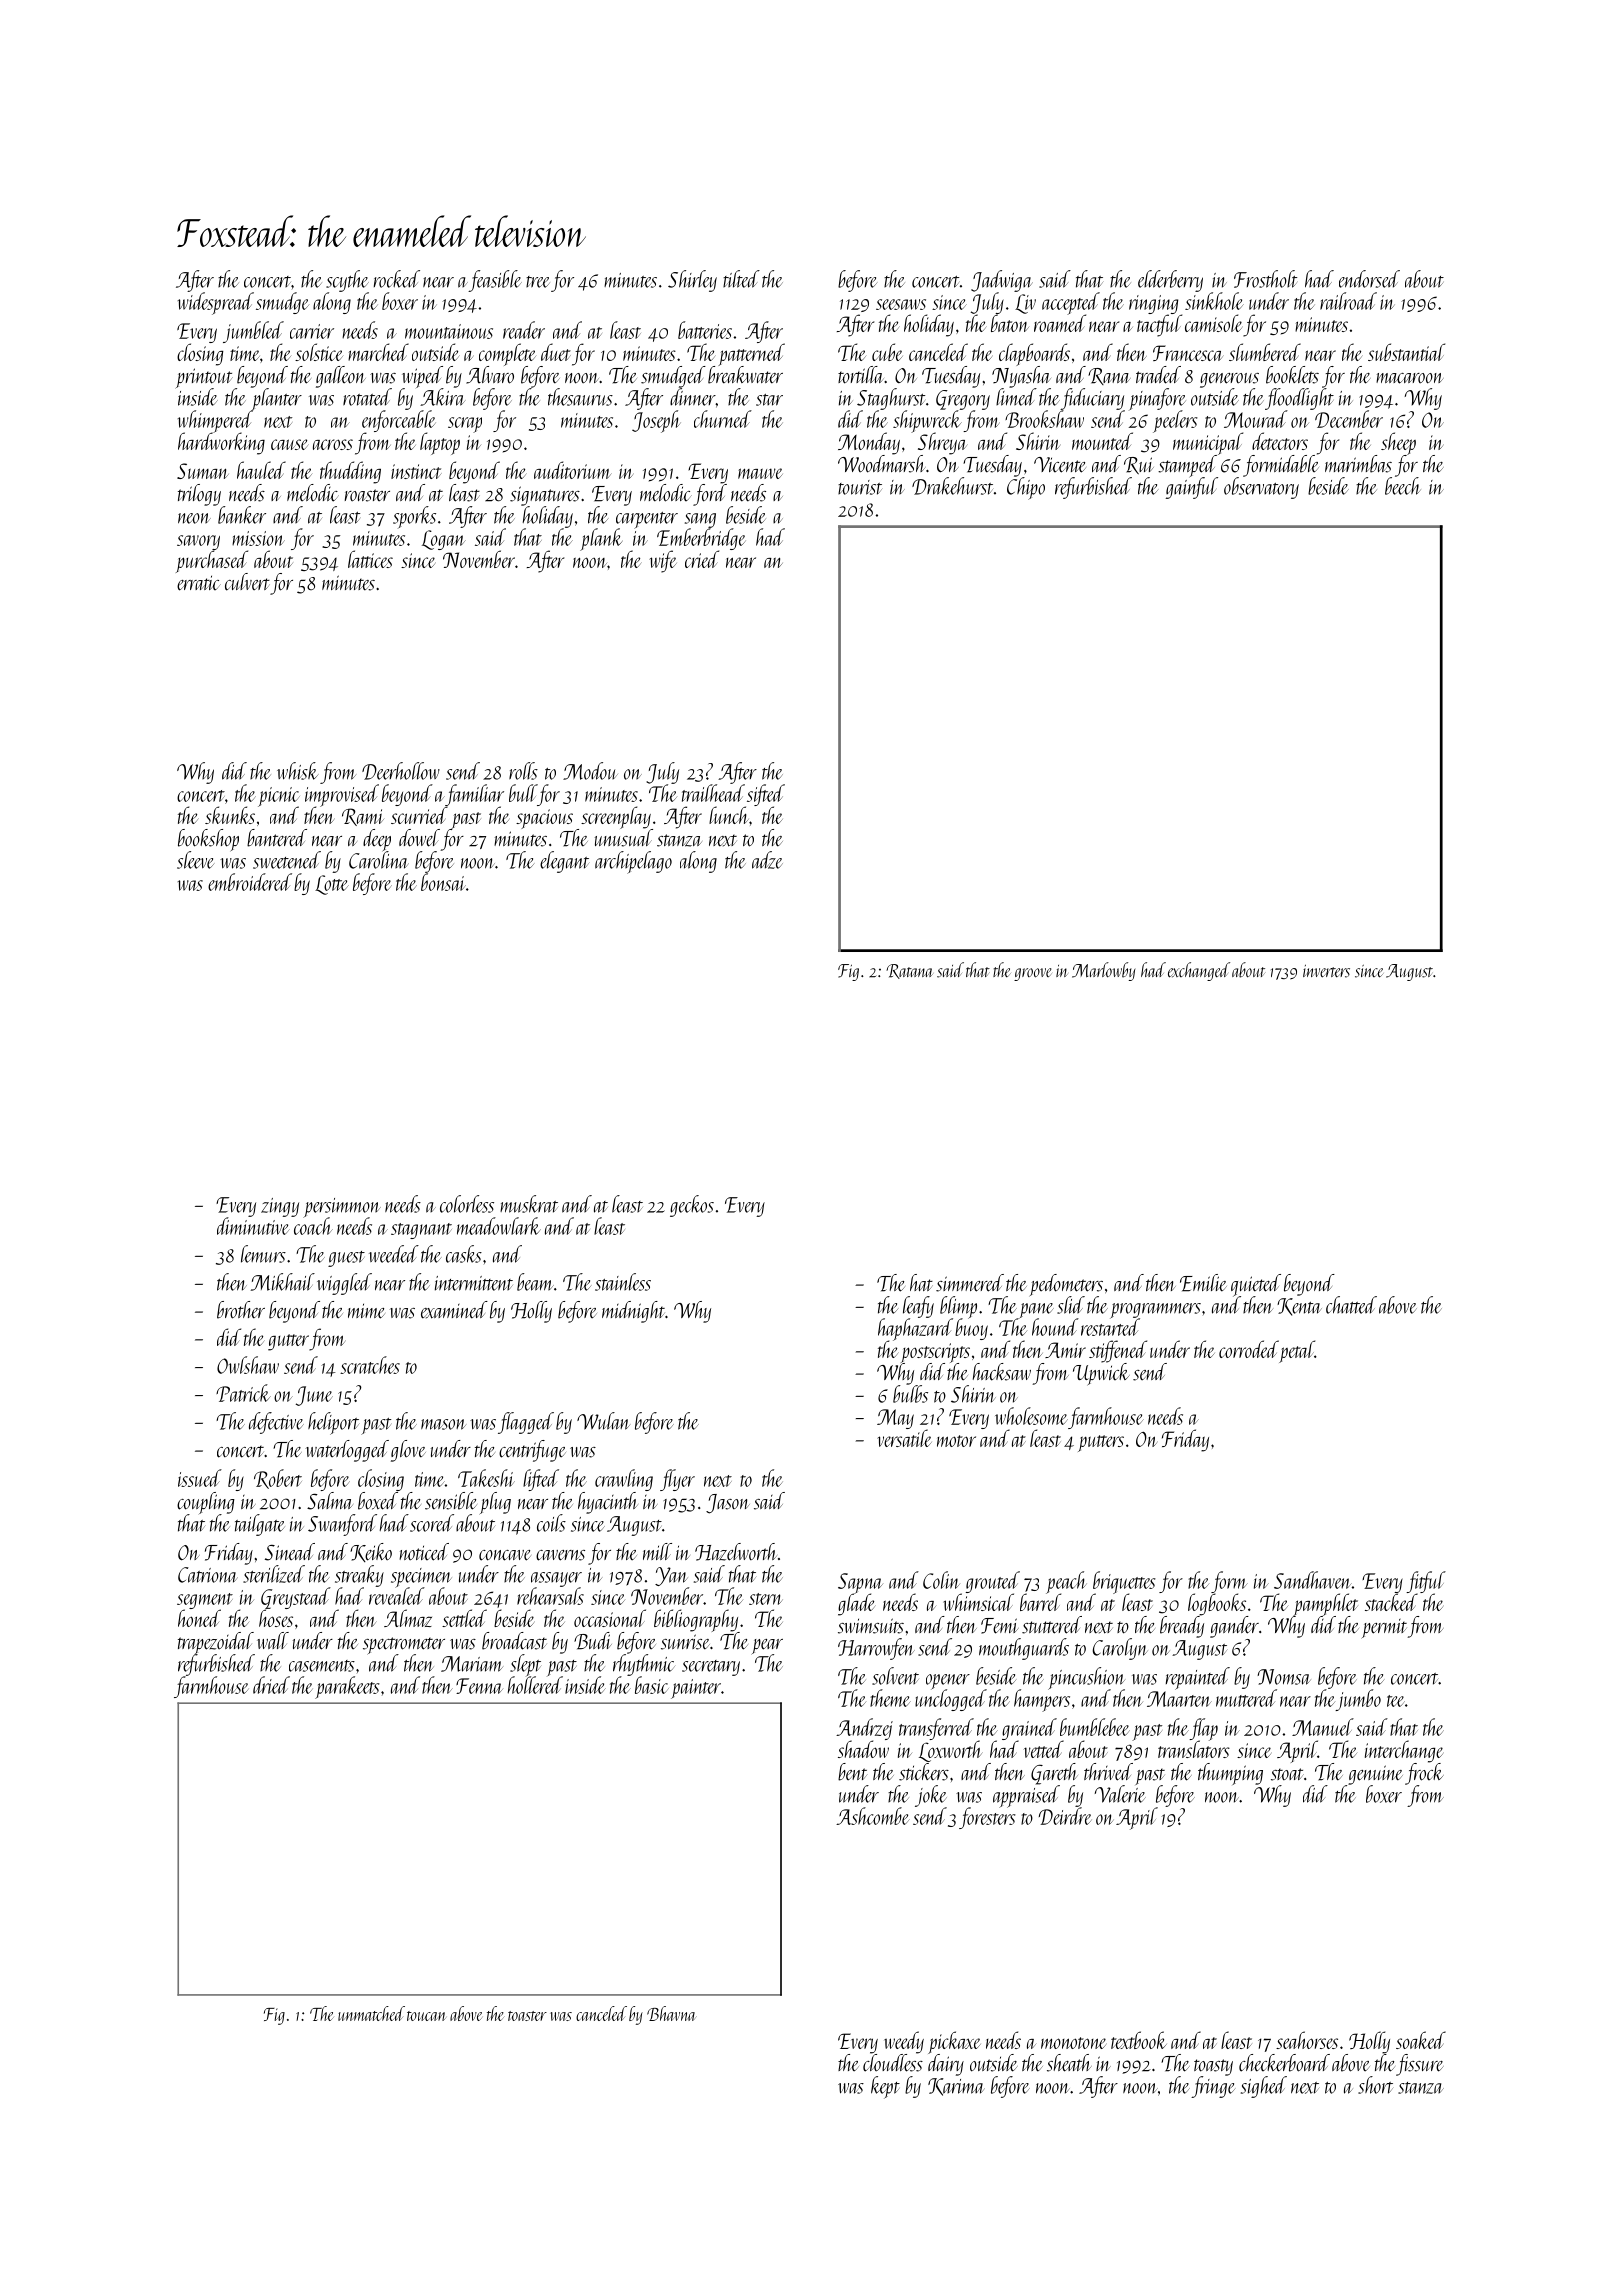 This document has width=1620, height=2292. Describe the element at coordinates (1256, 1285) in the document. I see `quieted` at that location.
